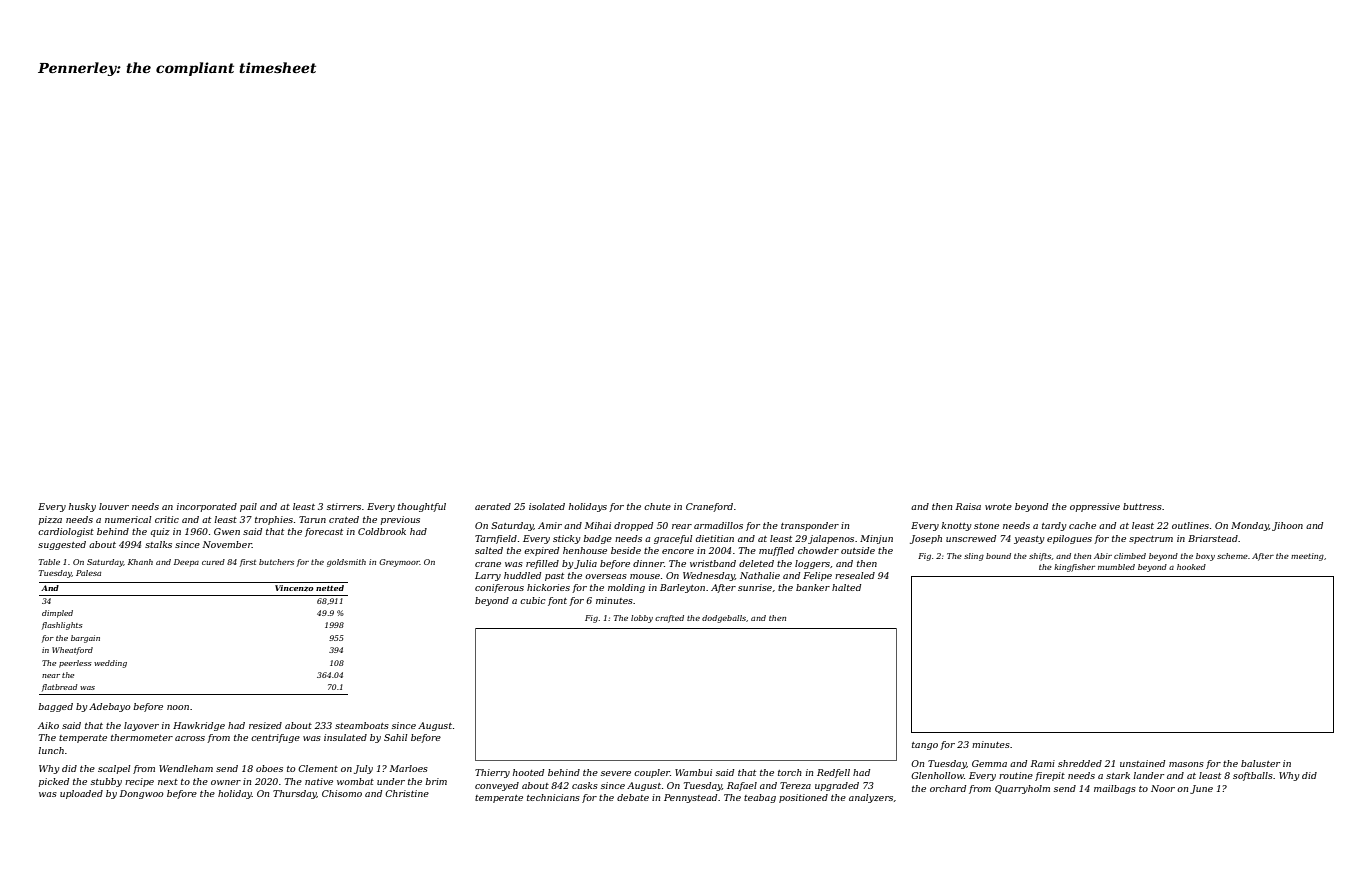  Describe the element at coordinates (553, 797) in the screenshot. I see `technicians` at that location.
